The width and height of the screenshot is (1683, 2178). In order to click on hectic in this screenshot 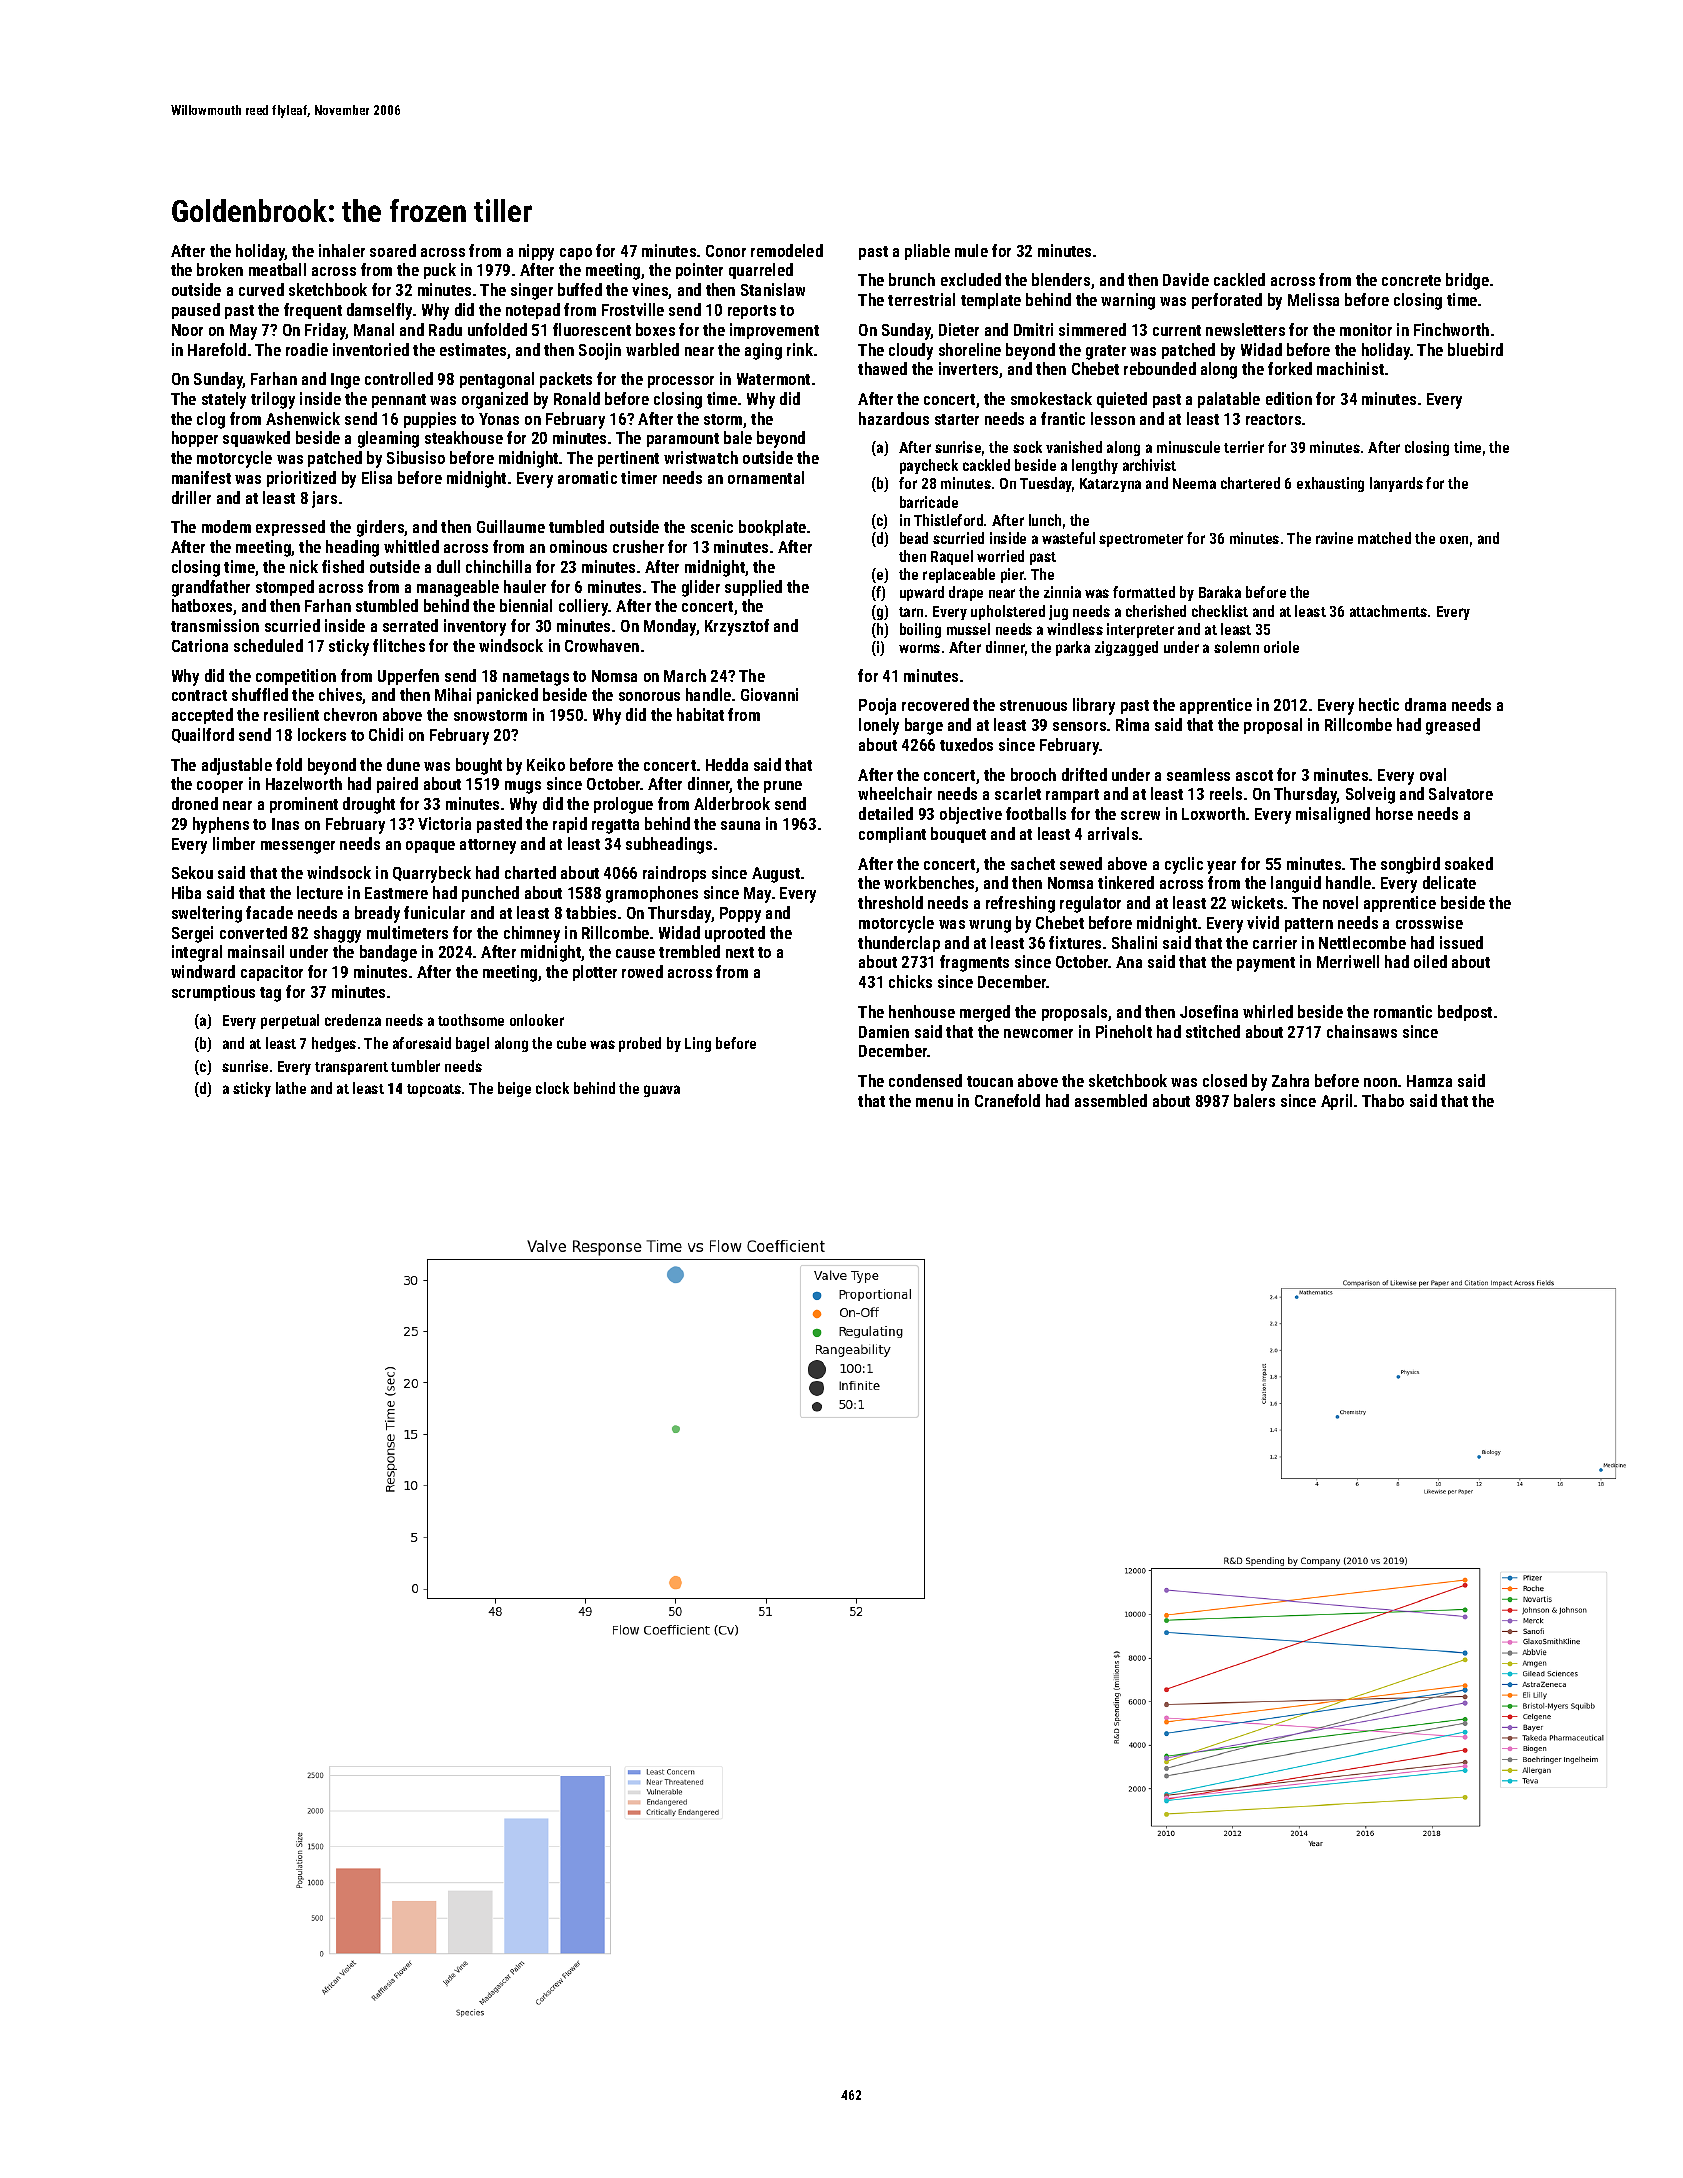, I will do `click(1379, 704)`.
